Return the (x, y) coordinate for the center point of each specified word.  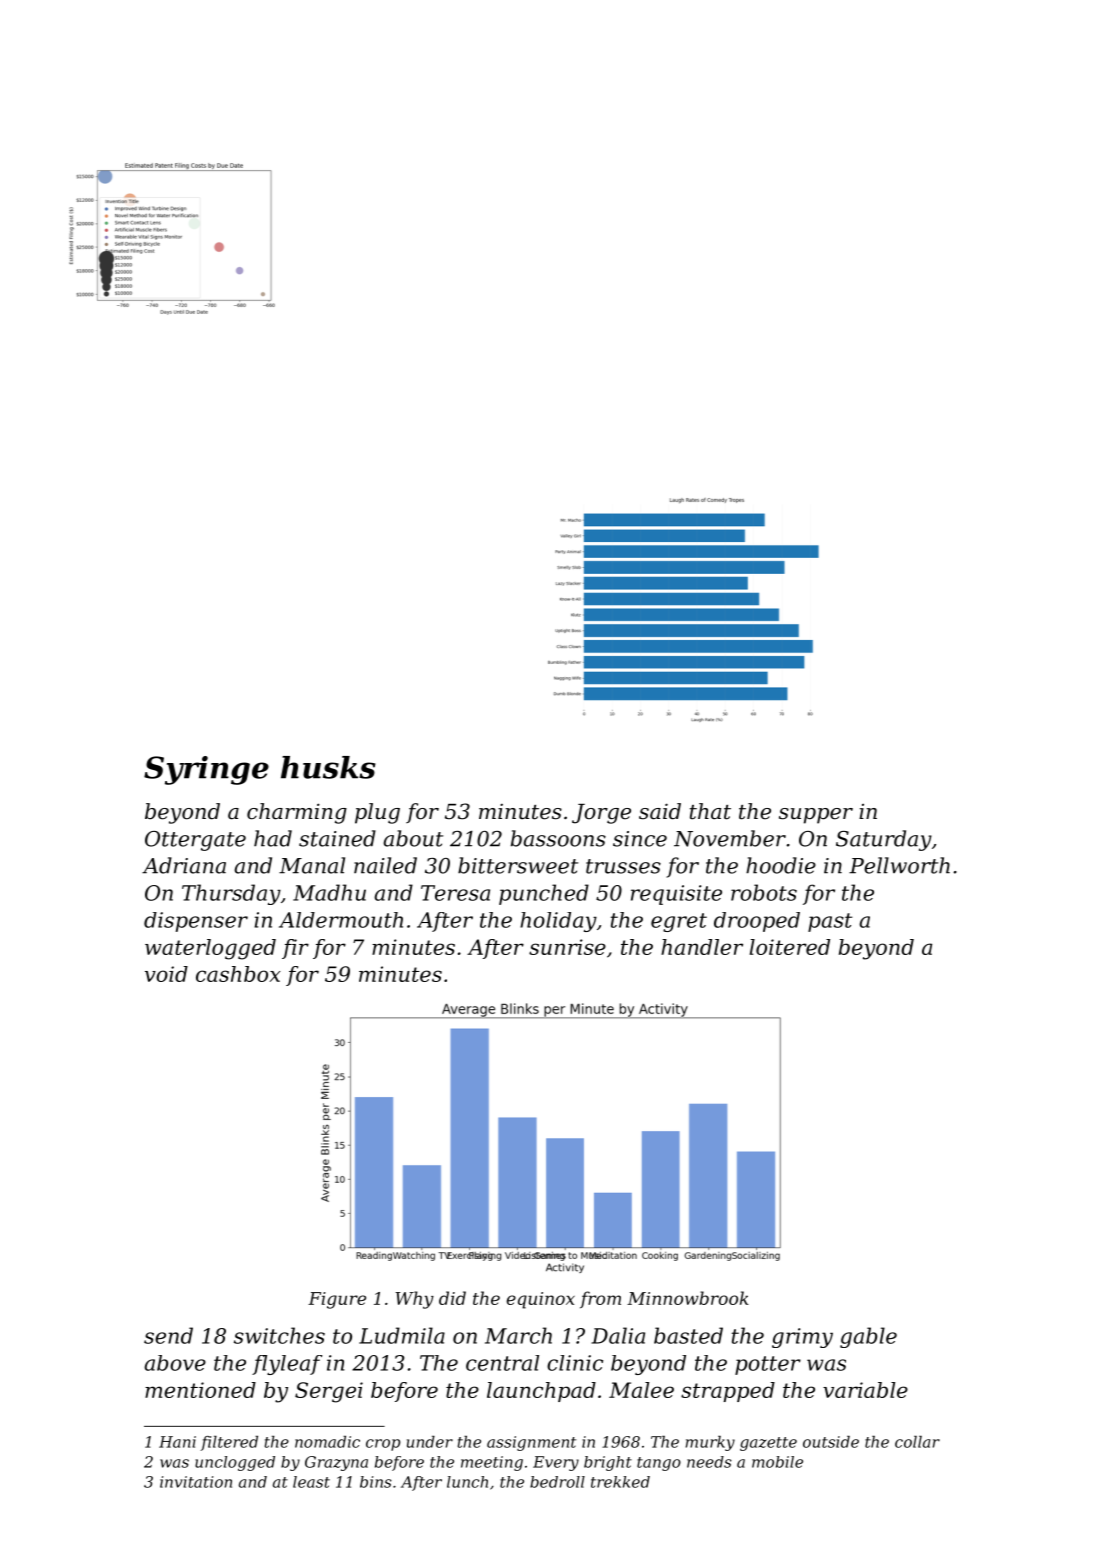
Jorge (601, 814)
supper (816, 816)
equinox (541, 1300)
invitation (196, 1482)
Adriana (184, 865)
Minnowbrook (688, 1298)
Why (415, 1300)
